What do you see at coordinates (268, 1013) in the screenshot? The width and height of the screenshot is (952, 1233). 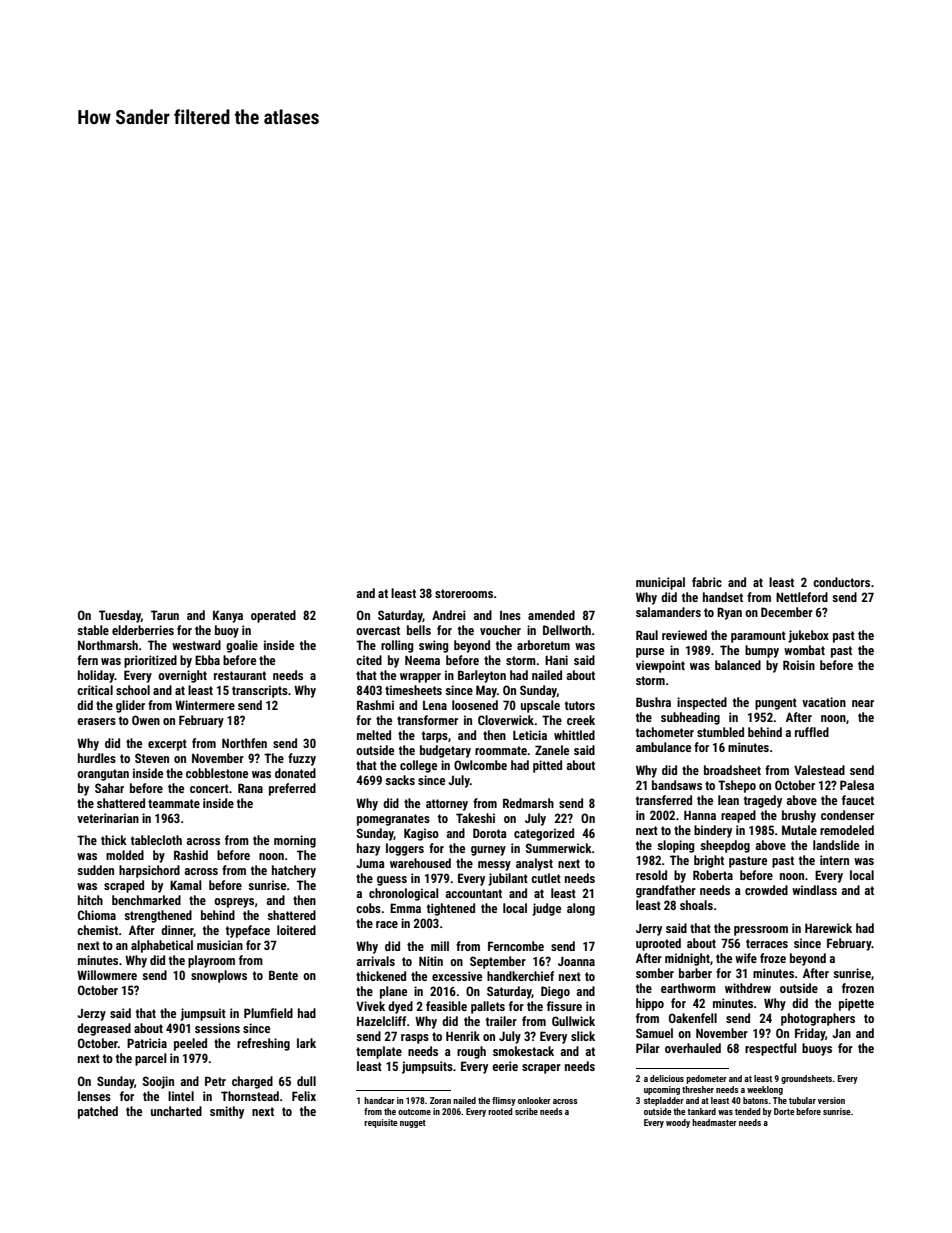 I see `Plumfield` at bounding box center [268, 1013].
